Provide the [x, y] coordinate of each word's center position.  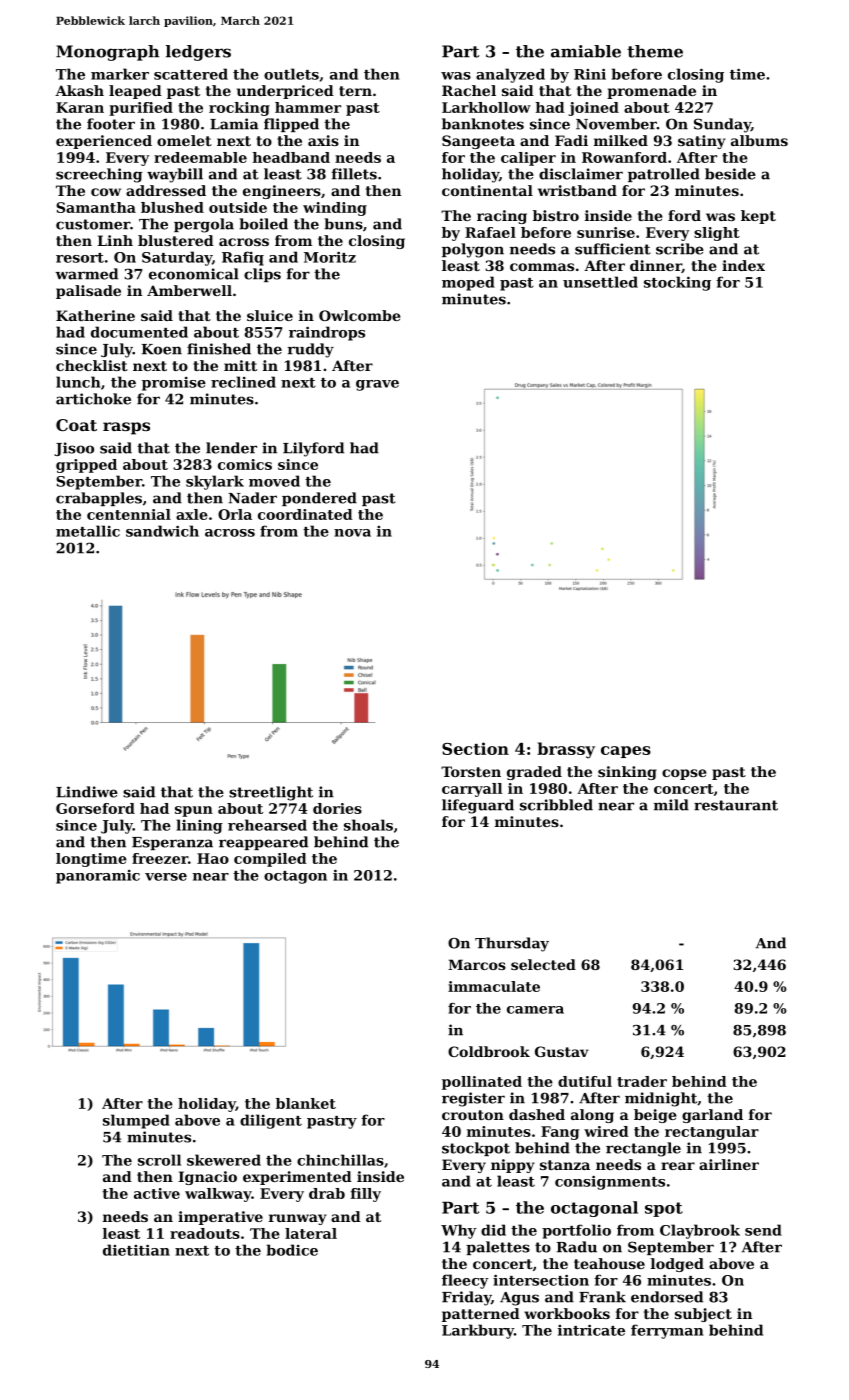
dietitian [136, 1250]
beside [730, 174]
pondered [319, 499]
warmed [86, 274]
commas [542, 267]
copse [684, 774]
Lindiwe [87, 792]
